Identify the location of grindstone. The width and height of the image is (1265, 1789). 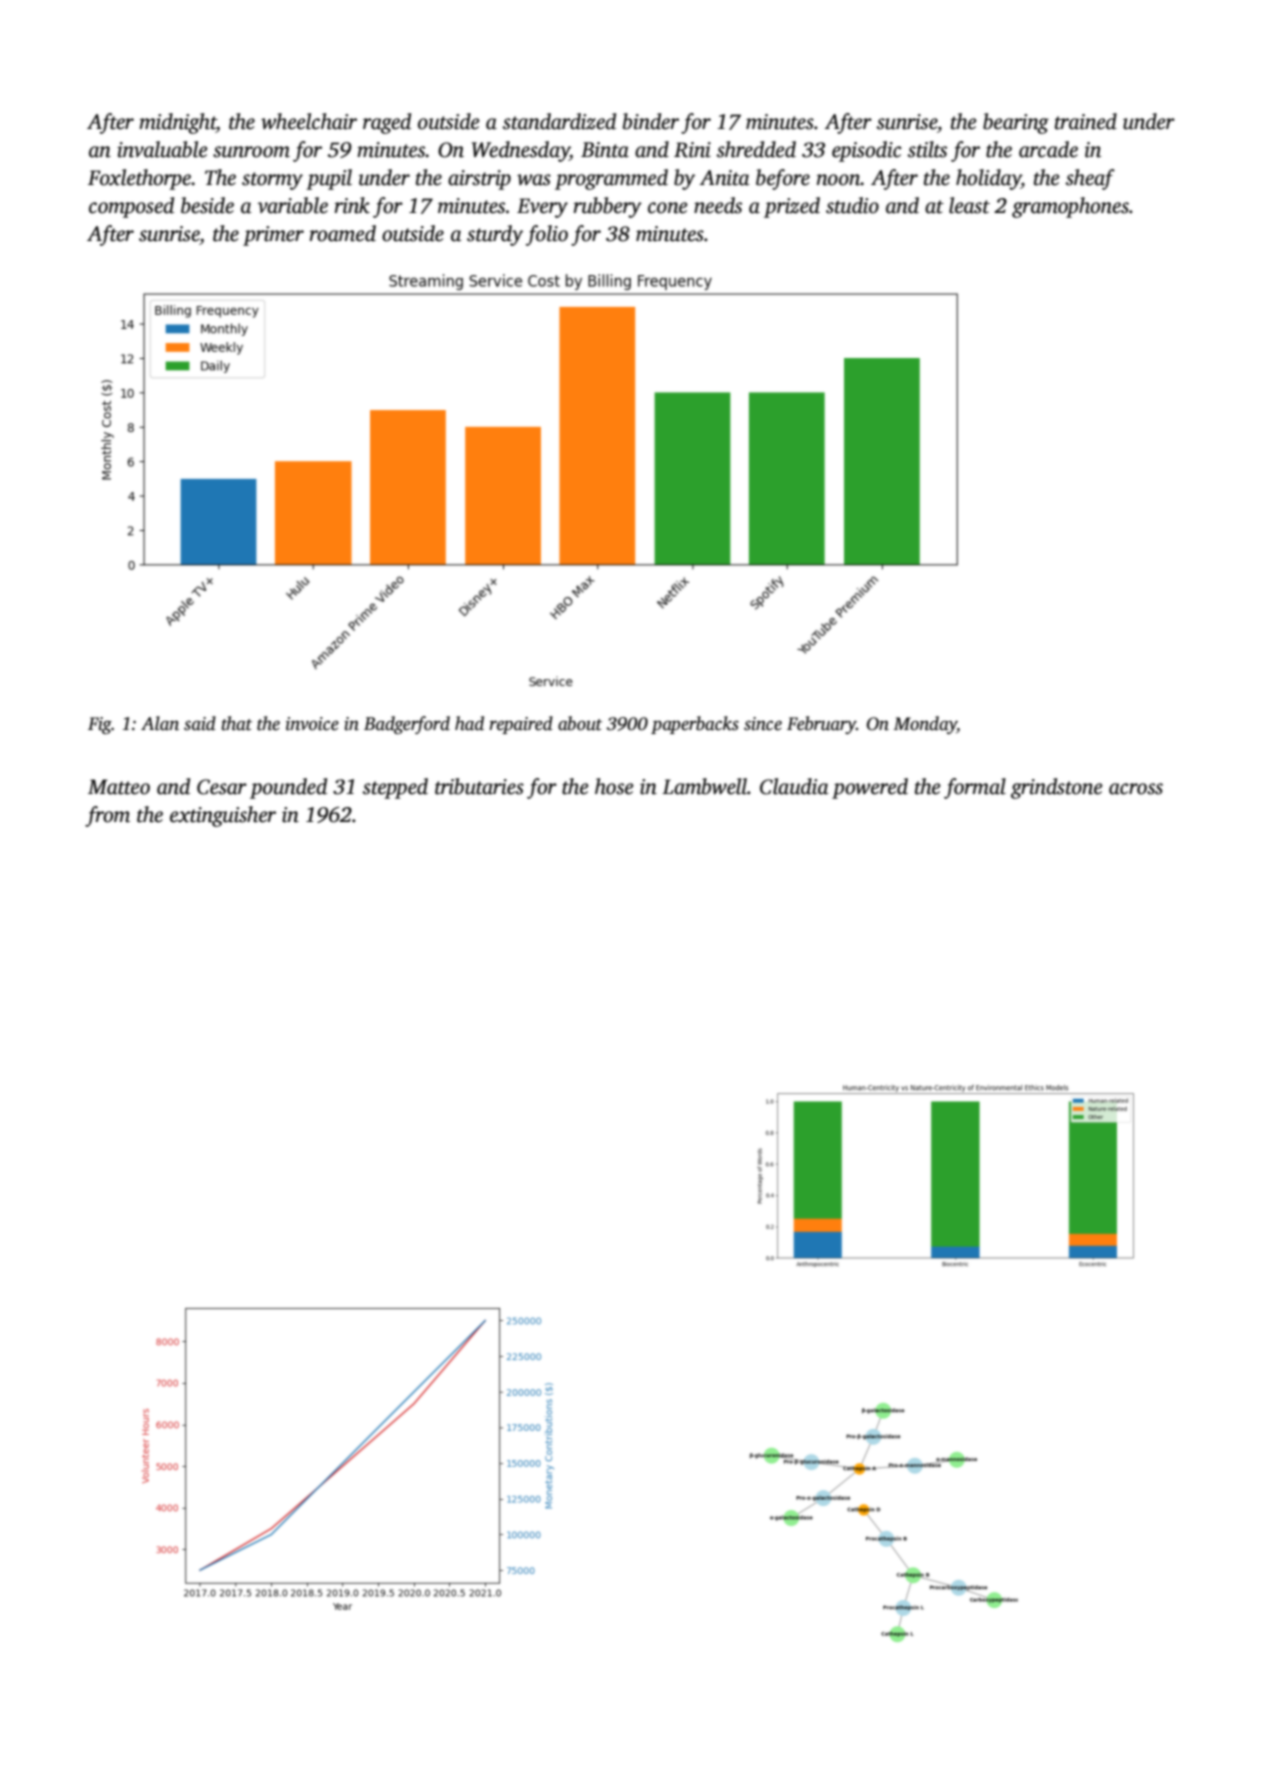
(1057, 788).
